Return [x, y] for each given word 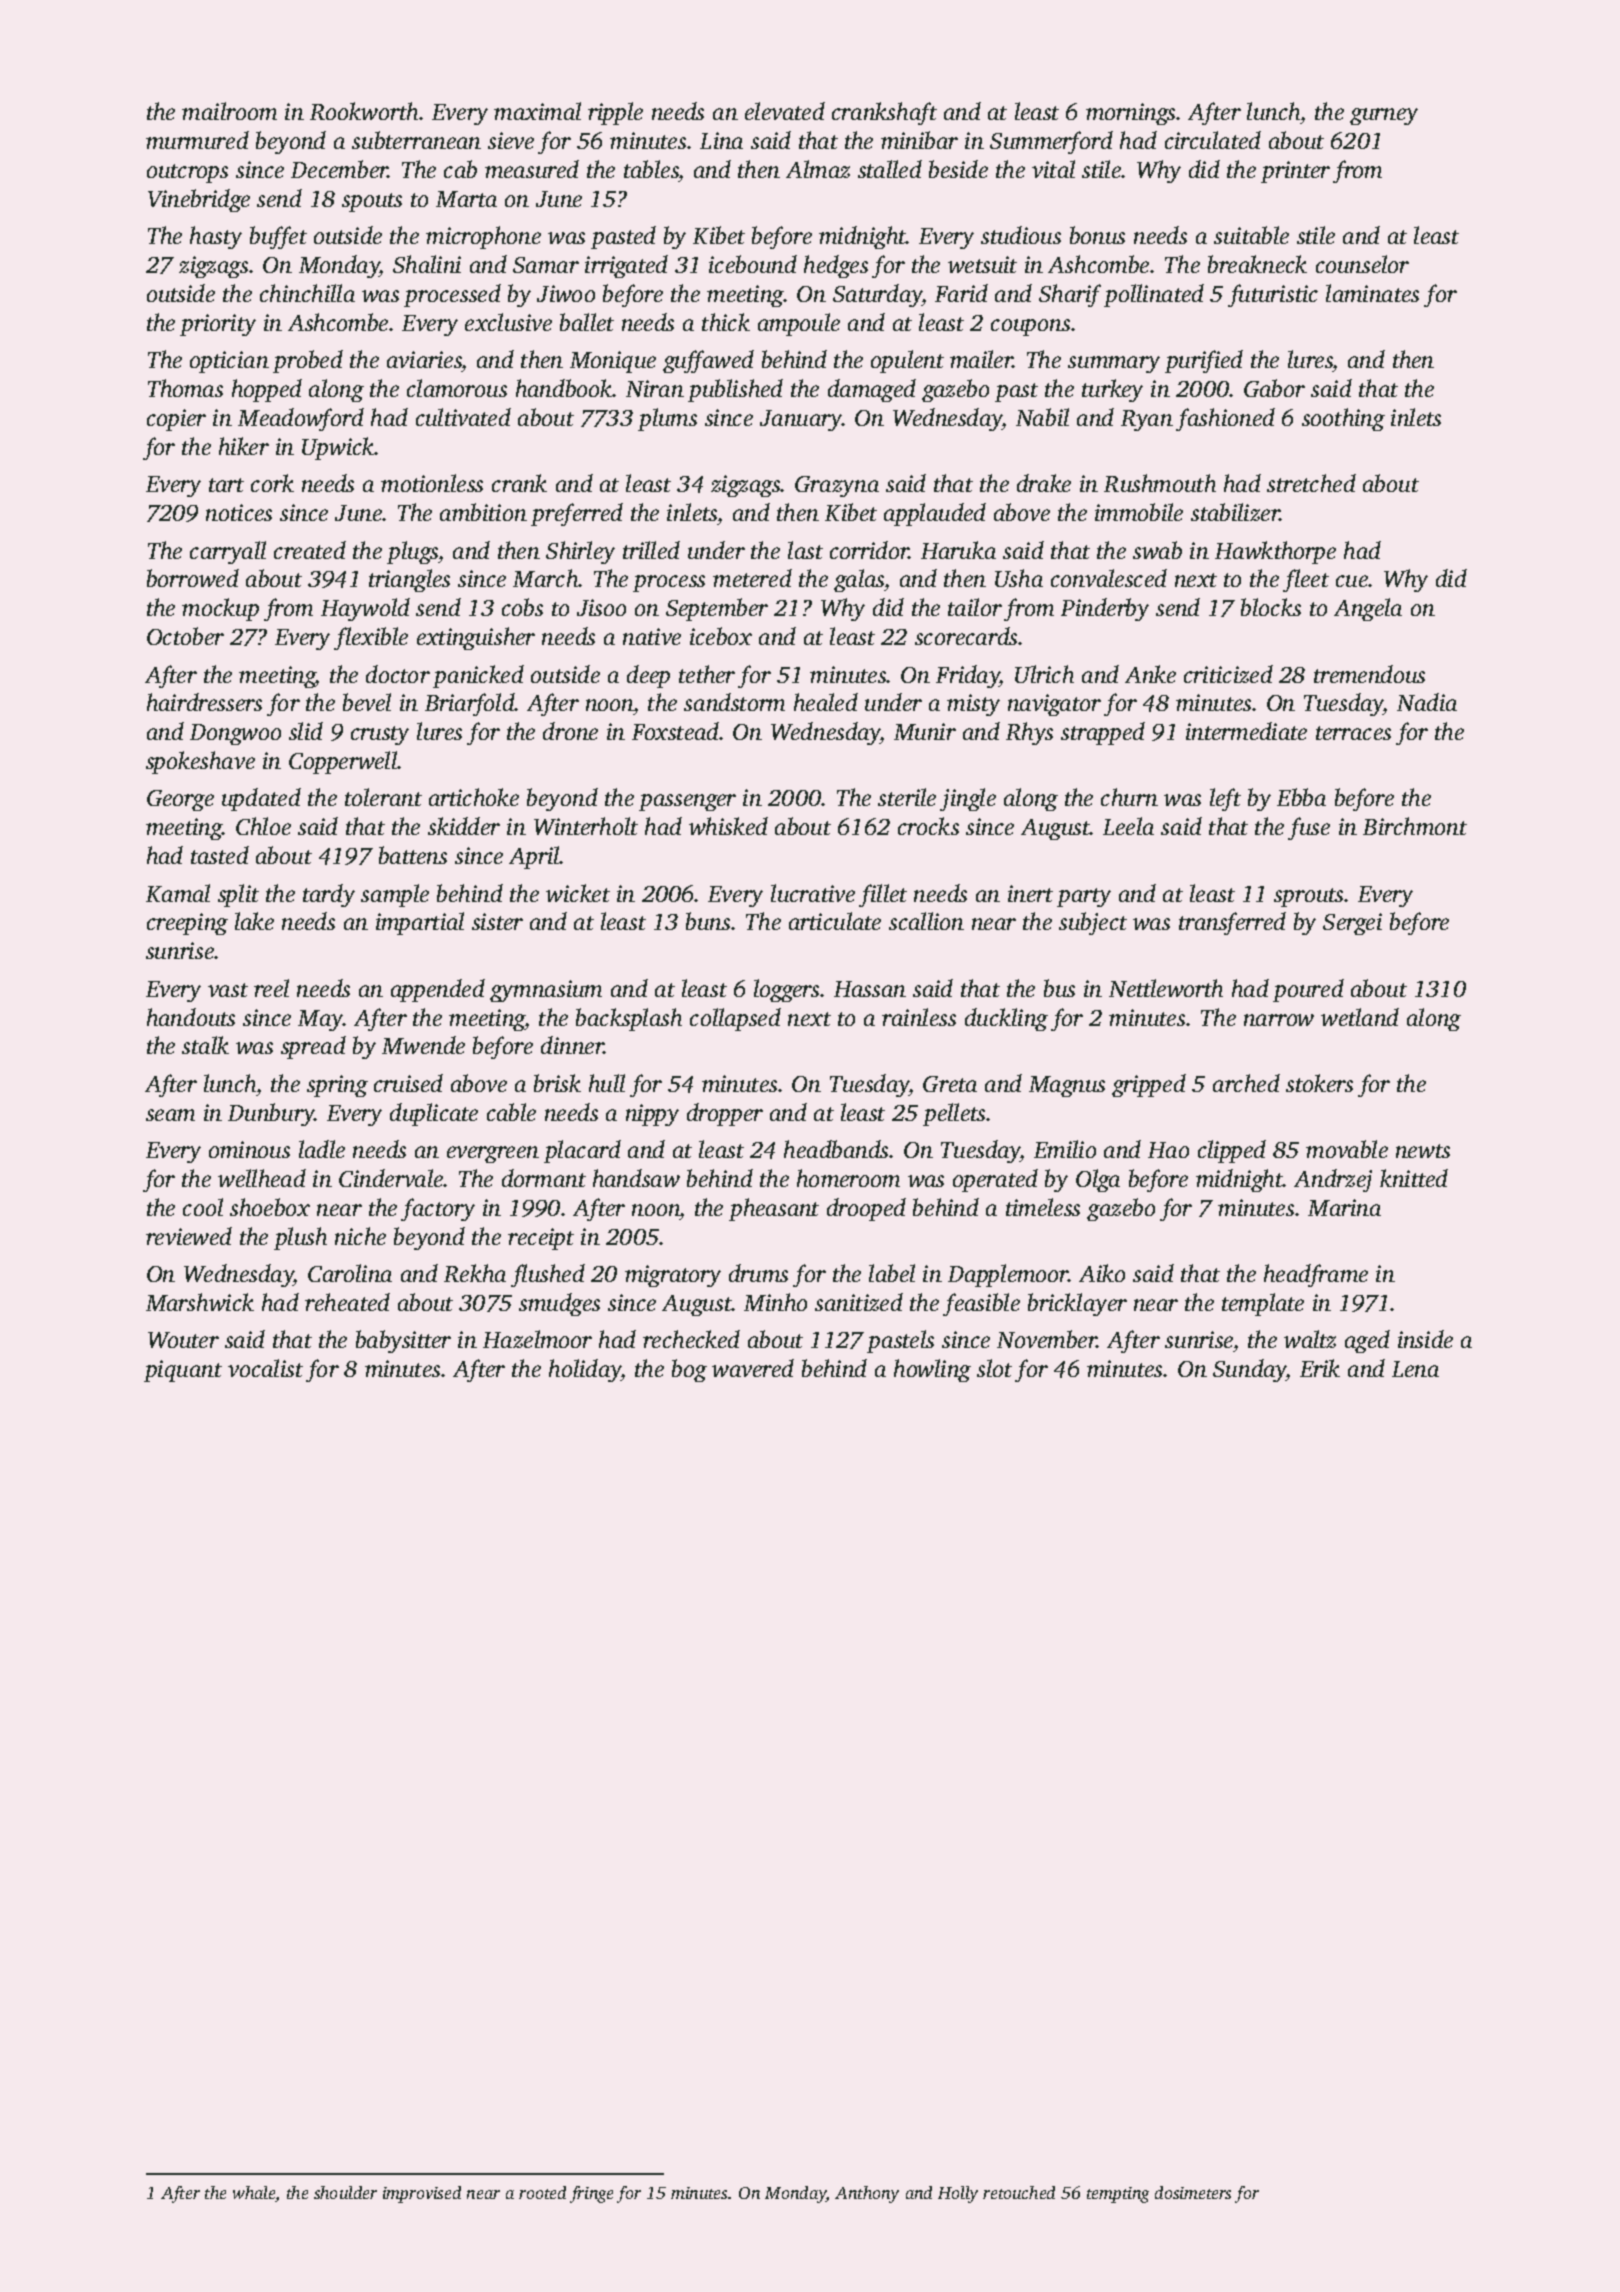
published [735, 390]
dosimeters [1193, 2192]
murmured [197, 140]
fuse [1309, 828]
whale [254, 2194]
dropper [725, 1114]
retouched [1019, 2192]
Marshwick [200, 1302]
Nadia [1427, 702]
